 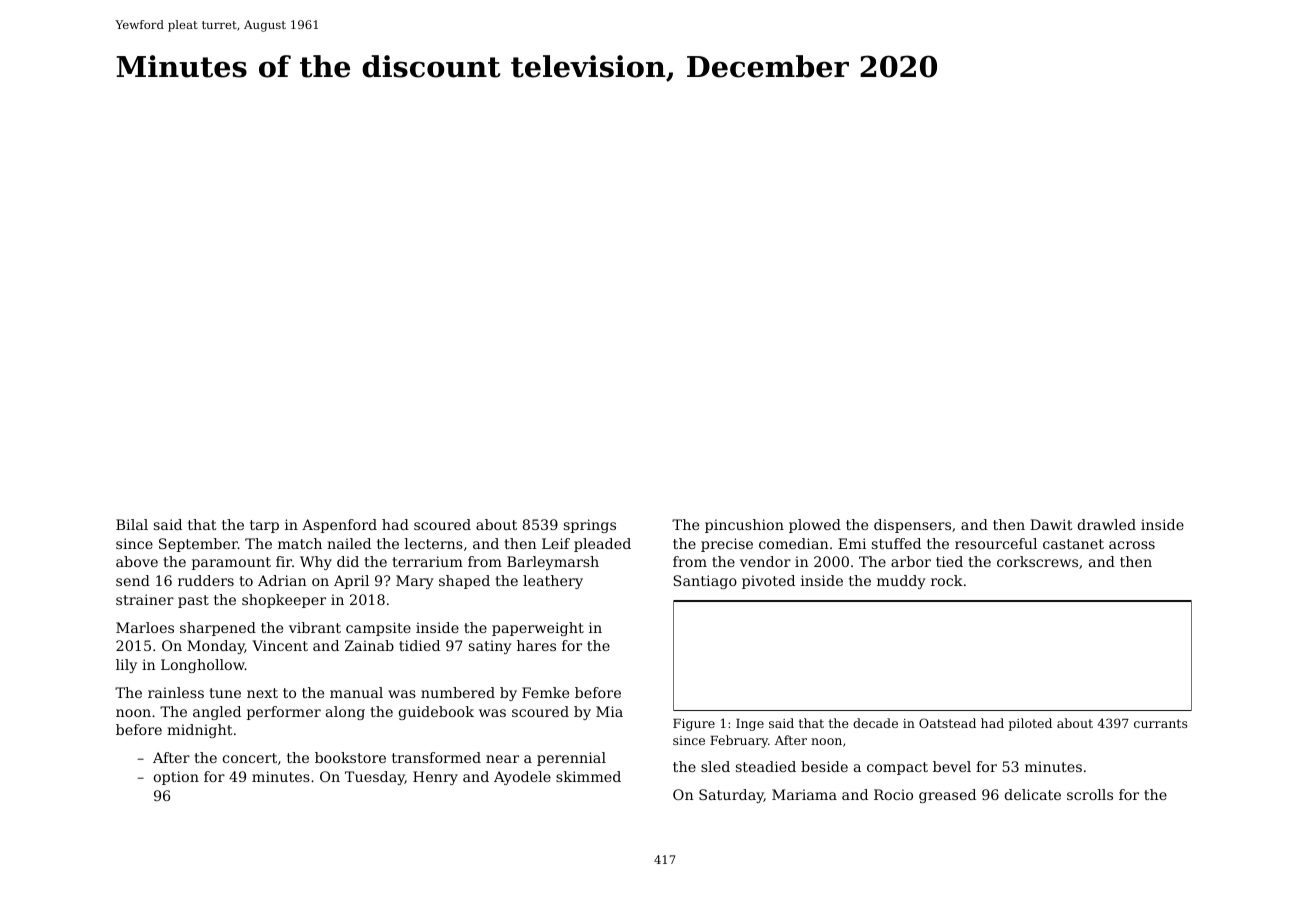 I want to click on Femke, so click(x=545, y=692).
